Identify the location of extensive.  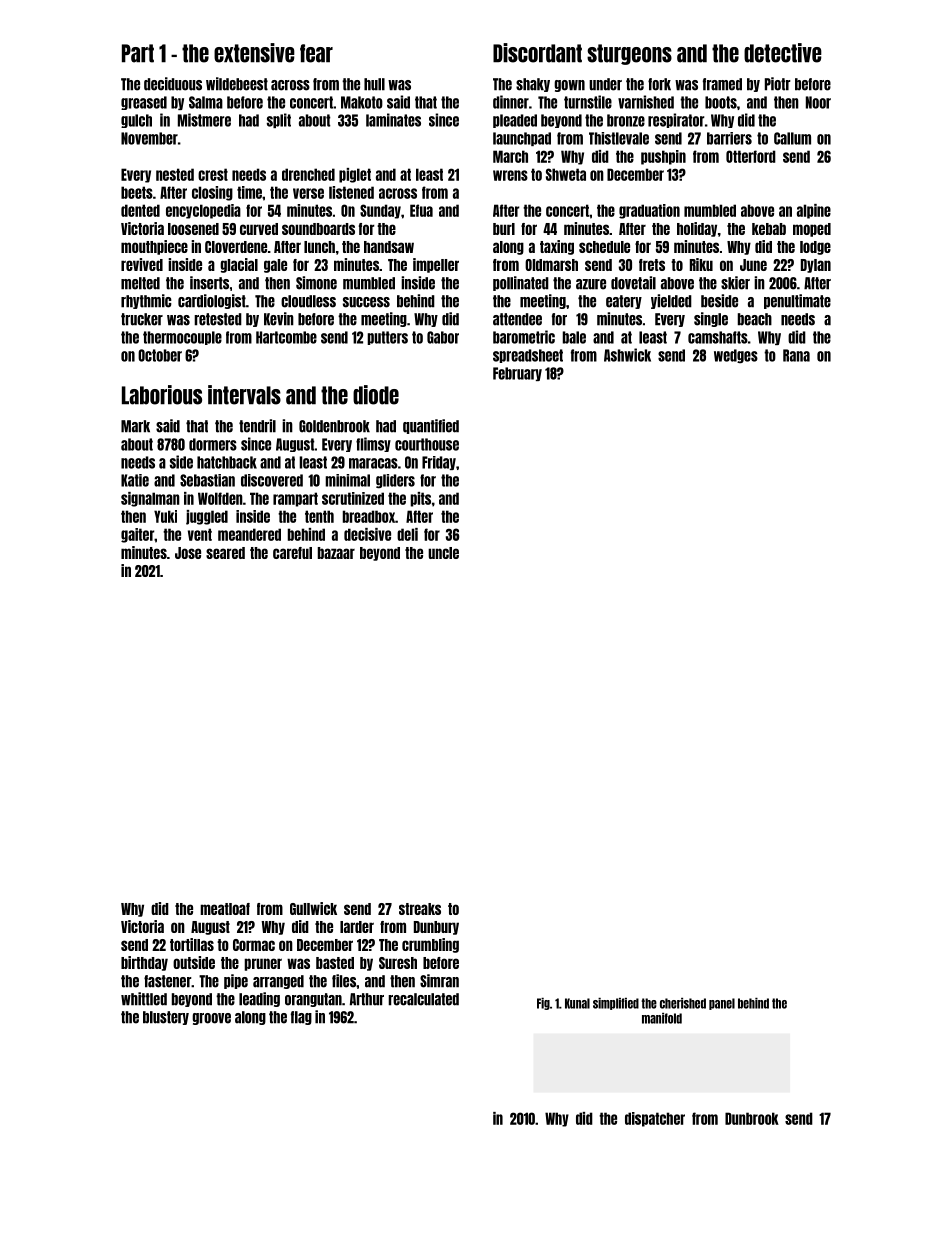
(254, 53).
